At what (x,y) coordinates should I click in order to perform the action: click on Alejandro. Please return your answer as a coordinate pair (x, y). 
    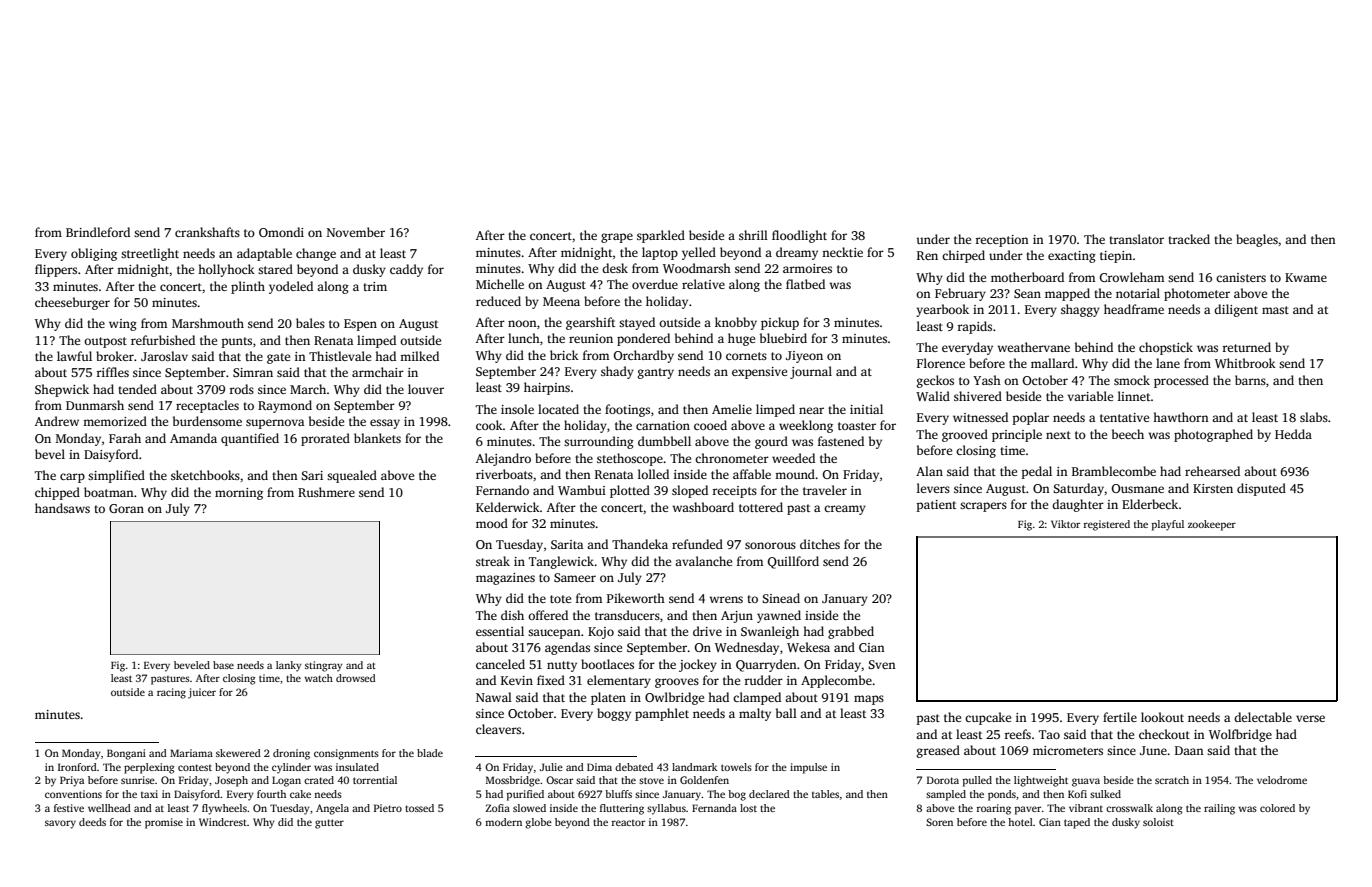
    Looking at the image, I should click on (503, 459).
